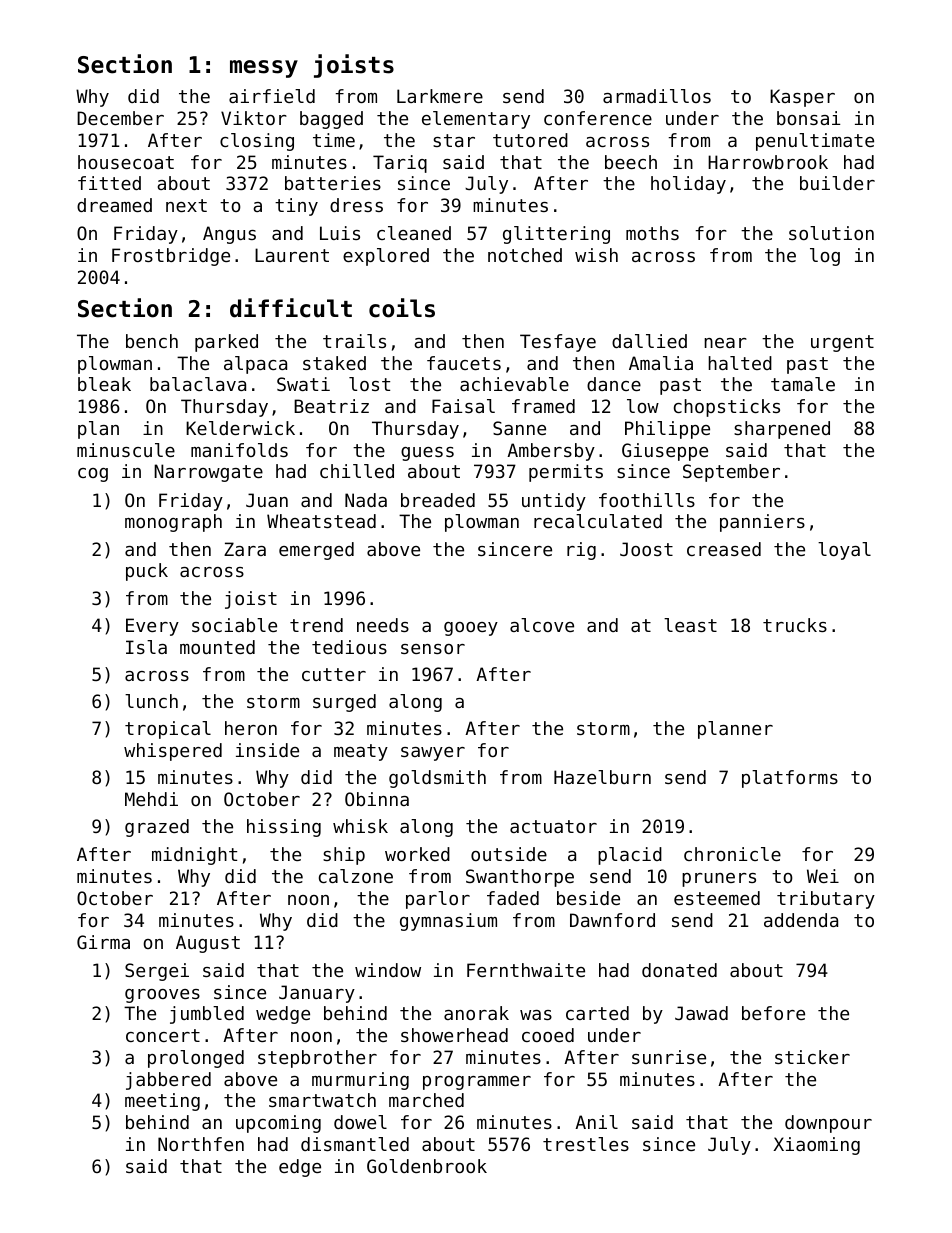 The image size is (952, 1233). Describe the element at coordinates (657, 96) in the screenshot. I see `armadillos` at that location.
